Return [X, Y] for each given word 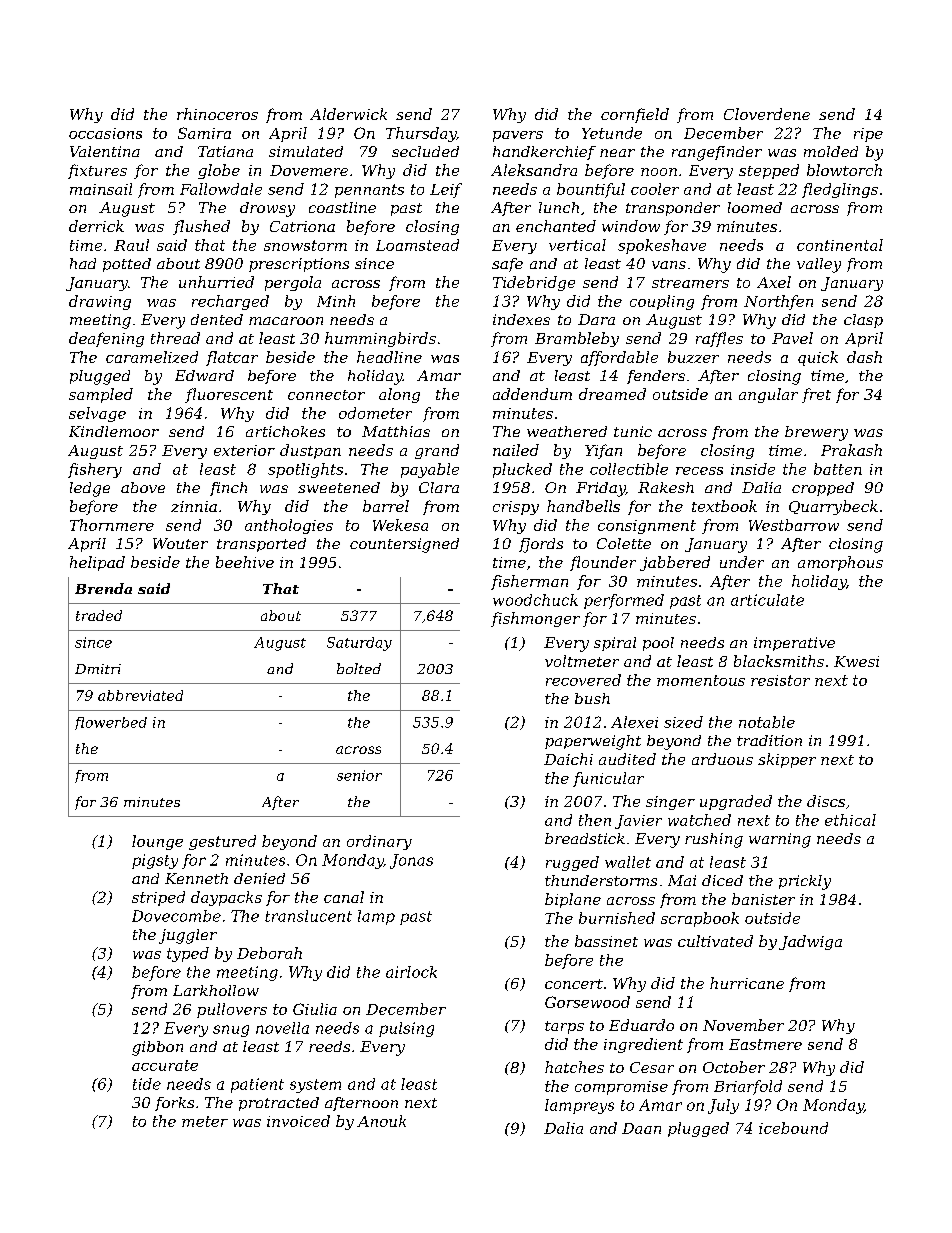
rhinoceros [217, 114]
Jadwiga [810, 942]
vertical [577, 245]
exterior [244, 450]
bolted [359, 668]
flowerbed [111, 723]
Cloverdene [767, 114]
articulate [767, 600]
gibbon [157, 1048]
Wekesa [400, 525]
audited [627, 759]
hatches [574, 1067]
